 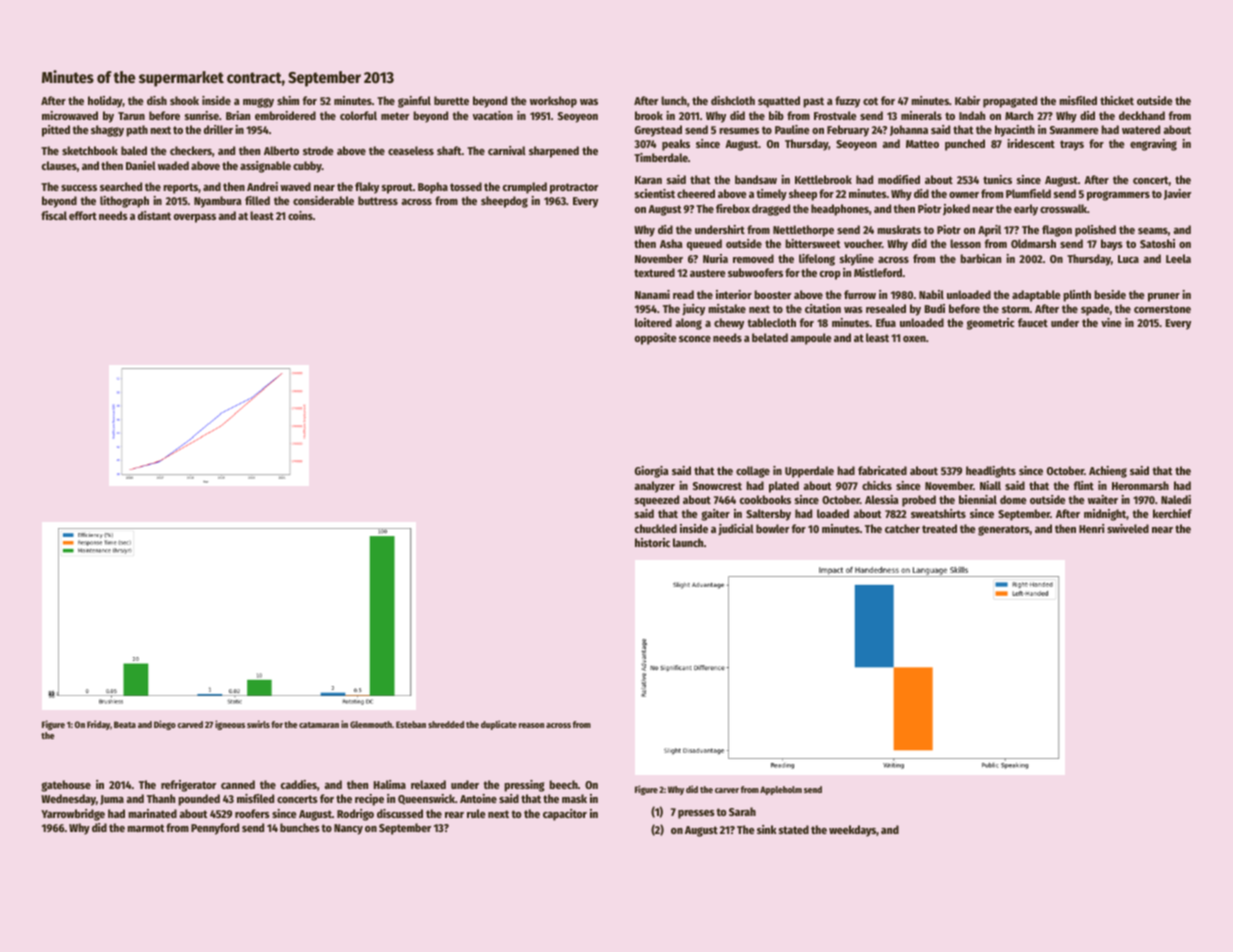 What do you see at coordinates (852, 831) in the screenshot?
I see `weekdays` at bounding box center [852, 831].
